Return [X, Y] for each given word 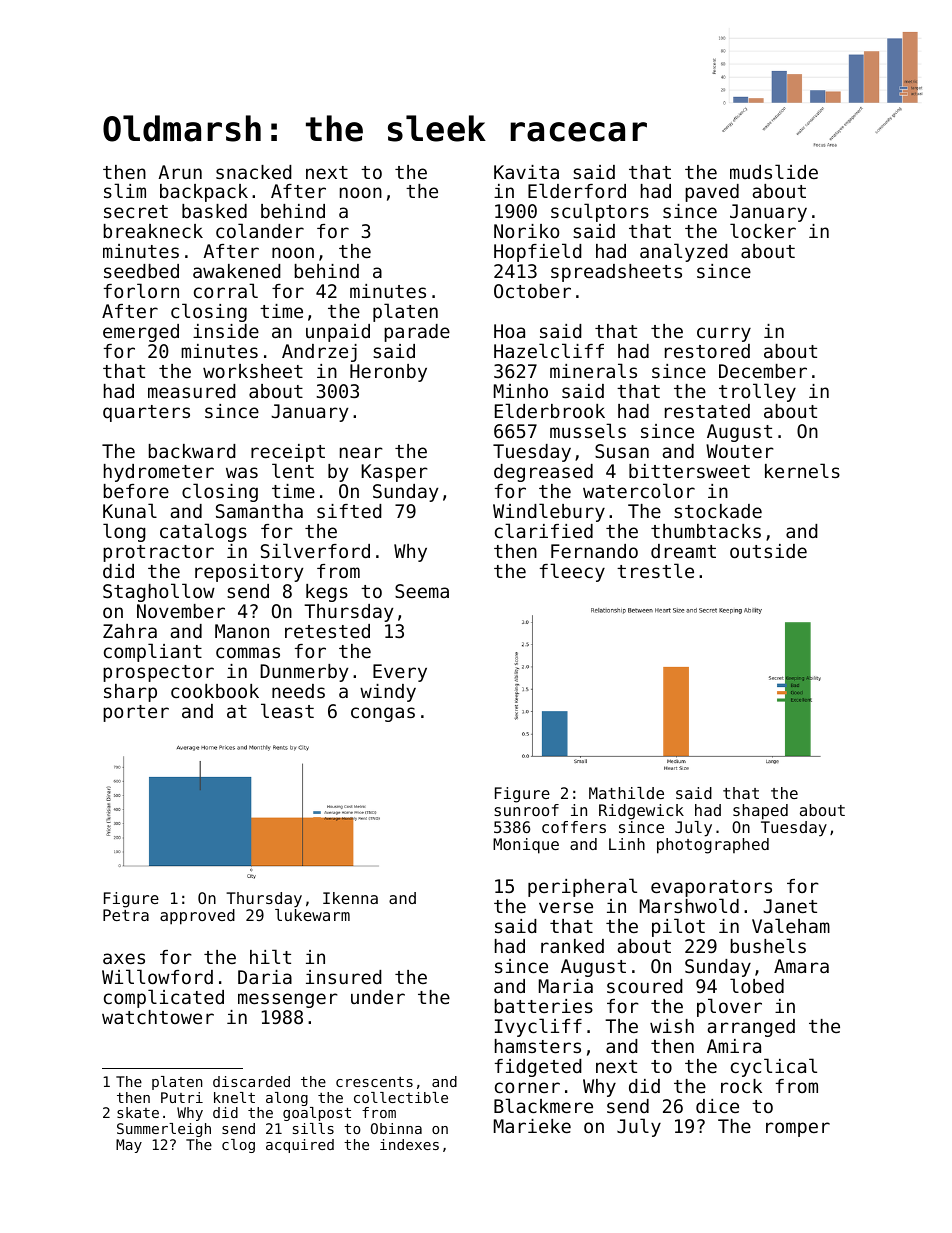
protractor [158, 553]
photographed [713, 846]
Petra [126, 915]
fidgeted [538, 1068]
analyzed [684, 252]
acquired [300, 1146]
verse [566, 907]
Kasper [394, 473]
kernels [802, 470]
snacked [254, 172]
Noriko [526, 231]
